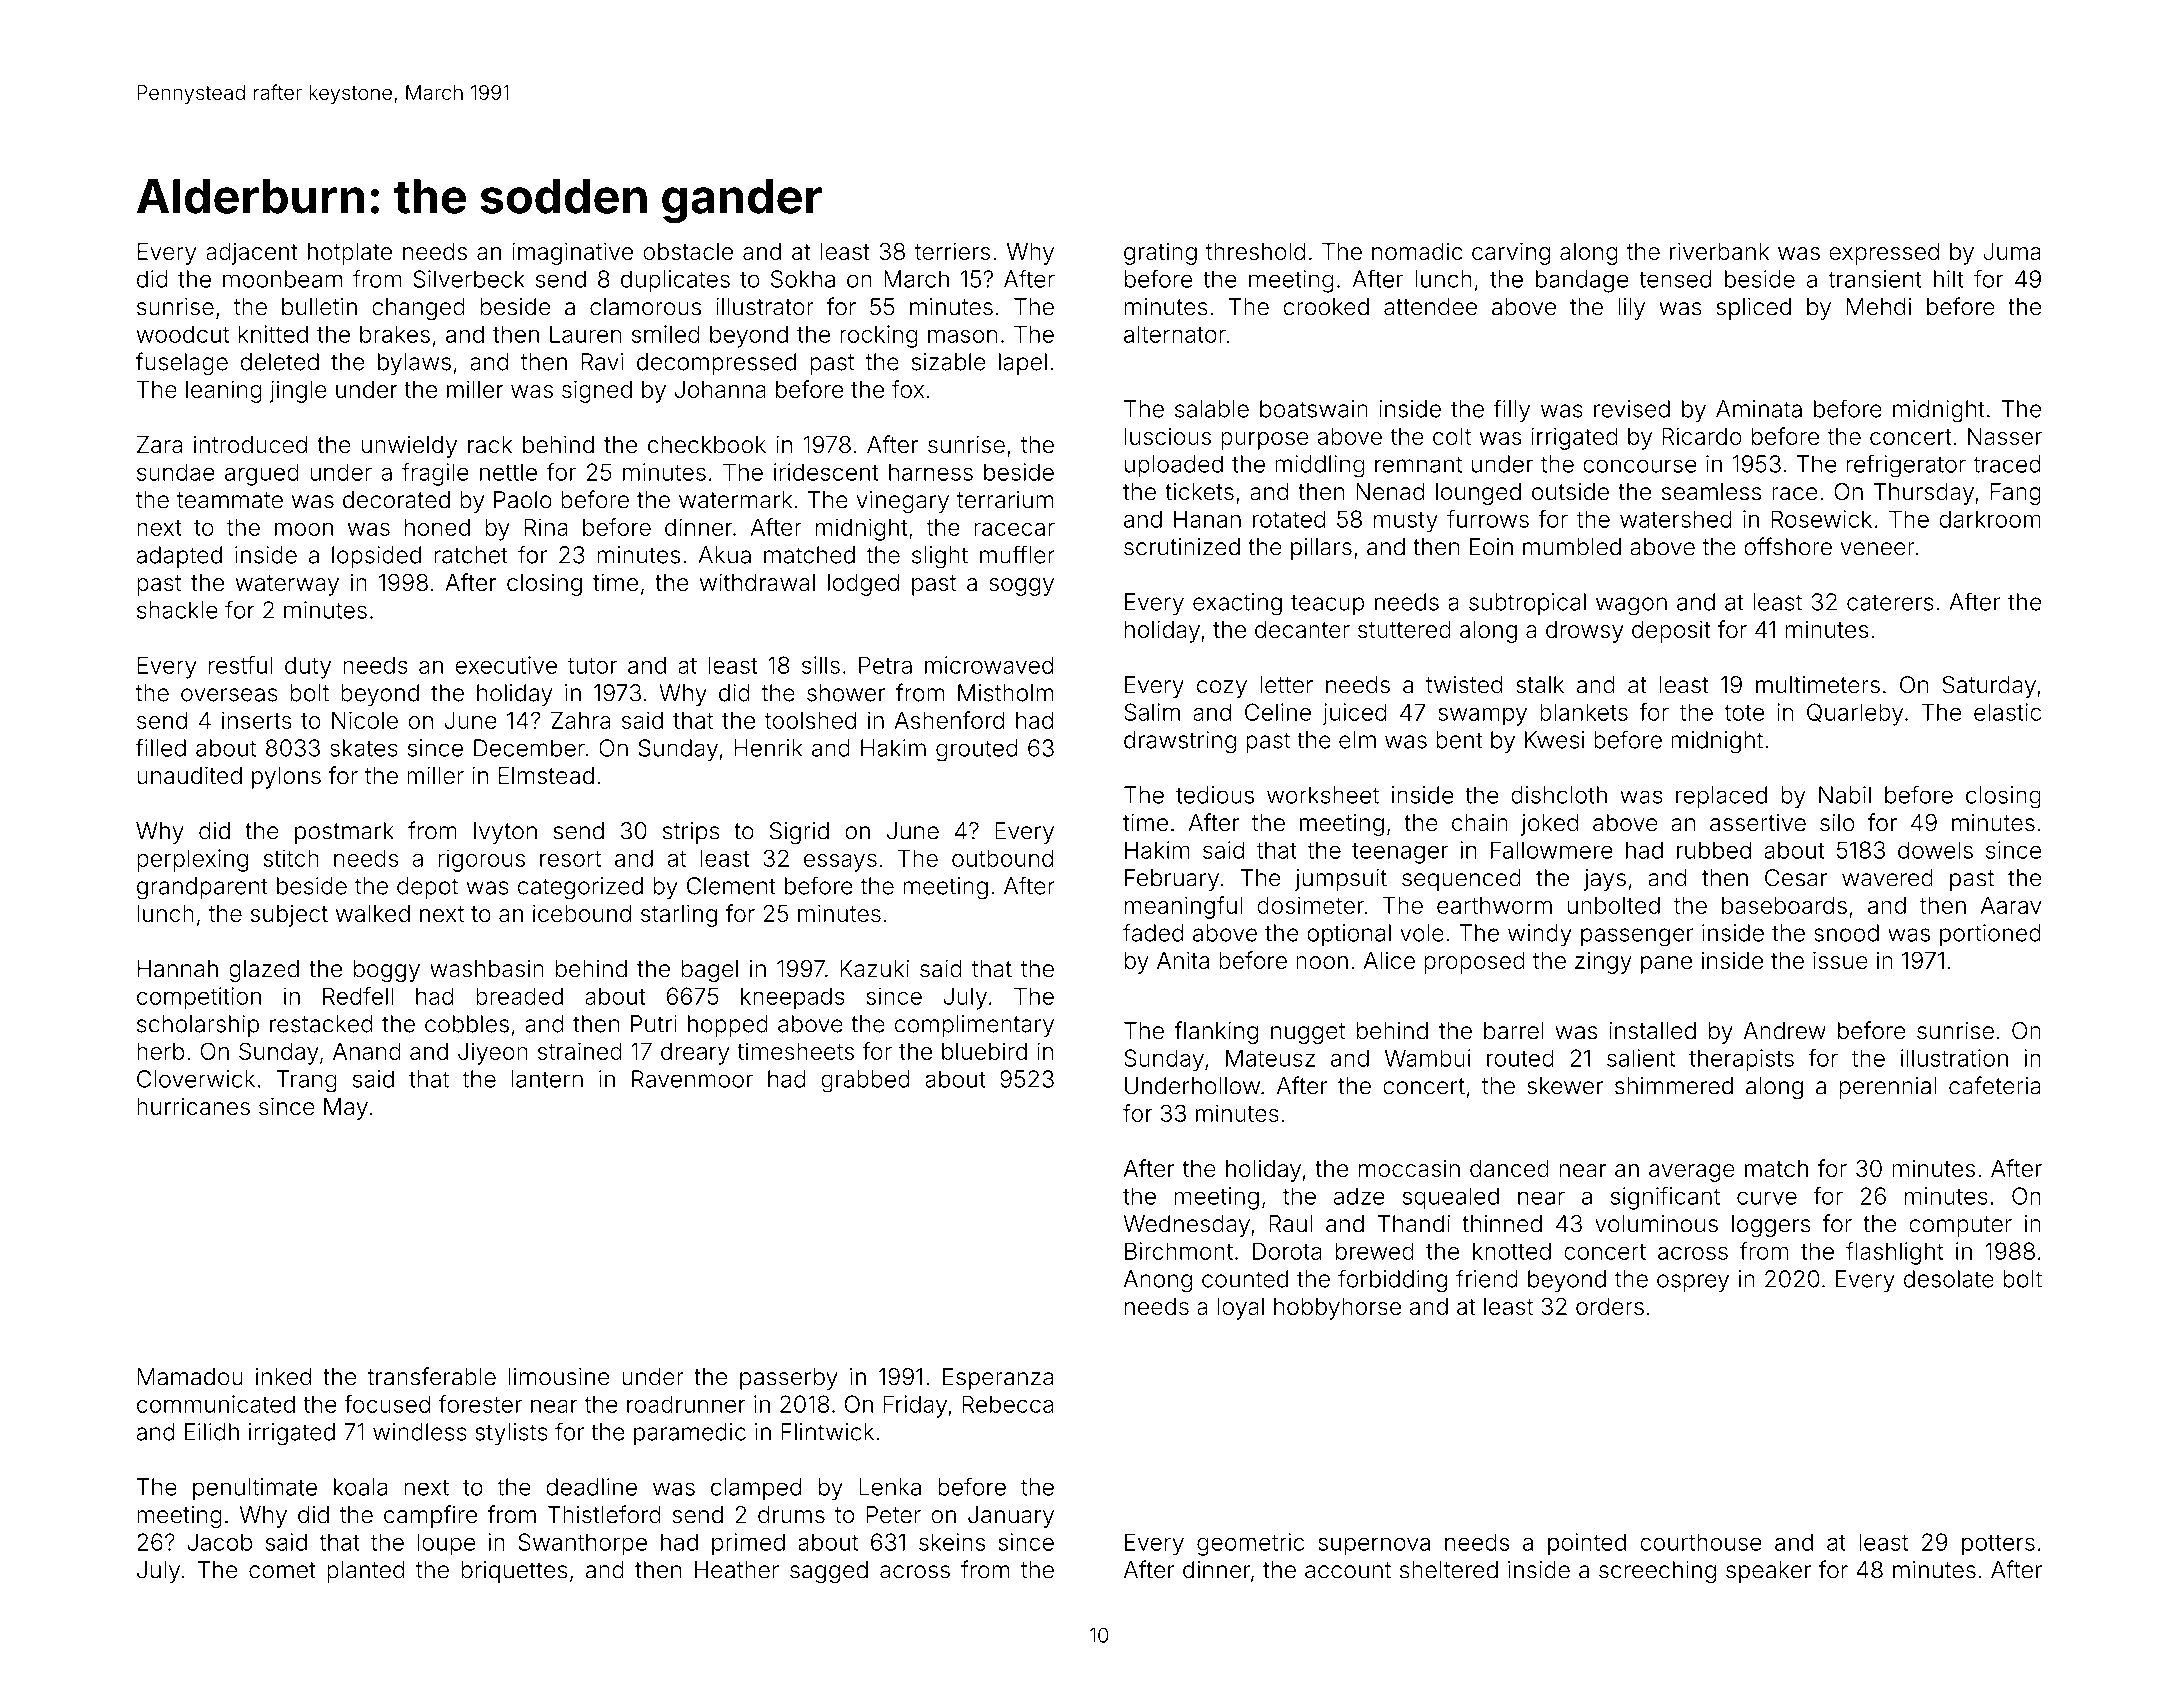  What do you see at coordinates (1002, 858) in the image?
I see `outbound` at bounding box center [1002, 858].
